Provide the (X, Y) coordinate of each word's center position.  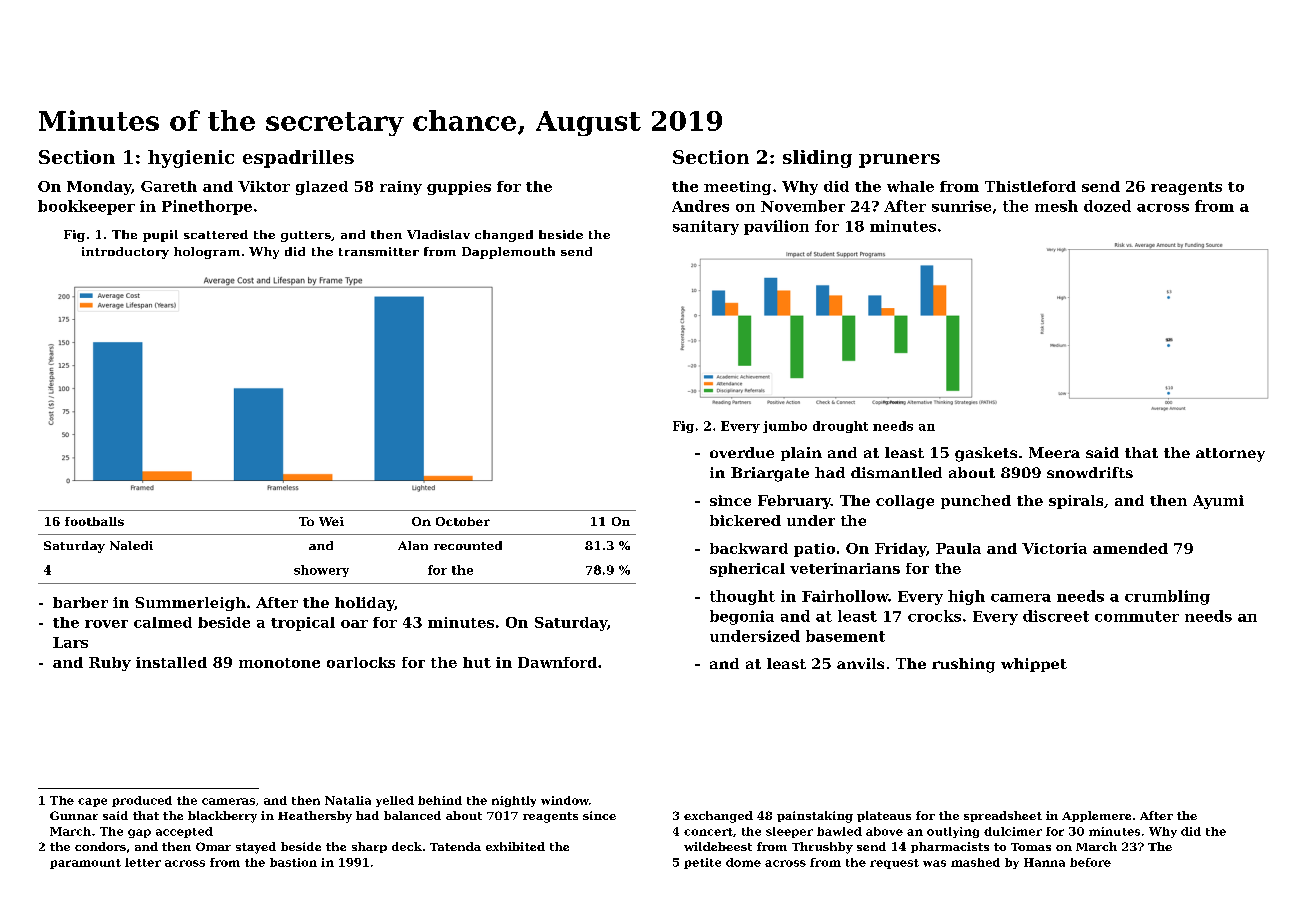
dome (743, 862)
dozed (1107, 206)
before (1090, 862)
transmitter (379, 251)
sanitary (706, 227)
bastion (293, 862)
